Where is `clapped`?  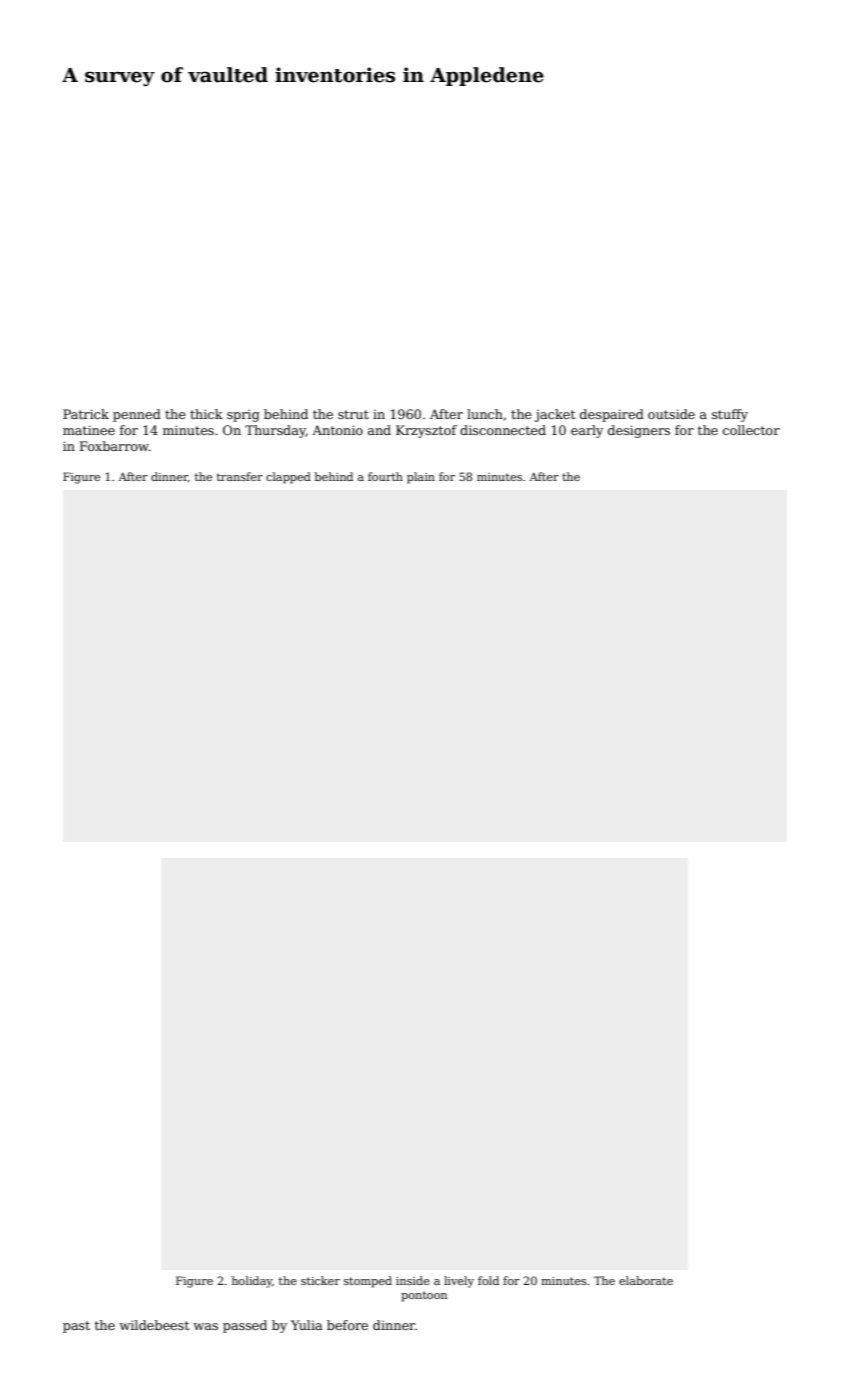 clapped is located at coordinates (288, 478).
